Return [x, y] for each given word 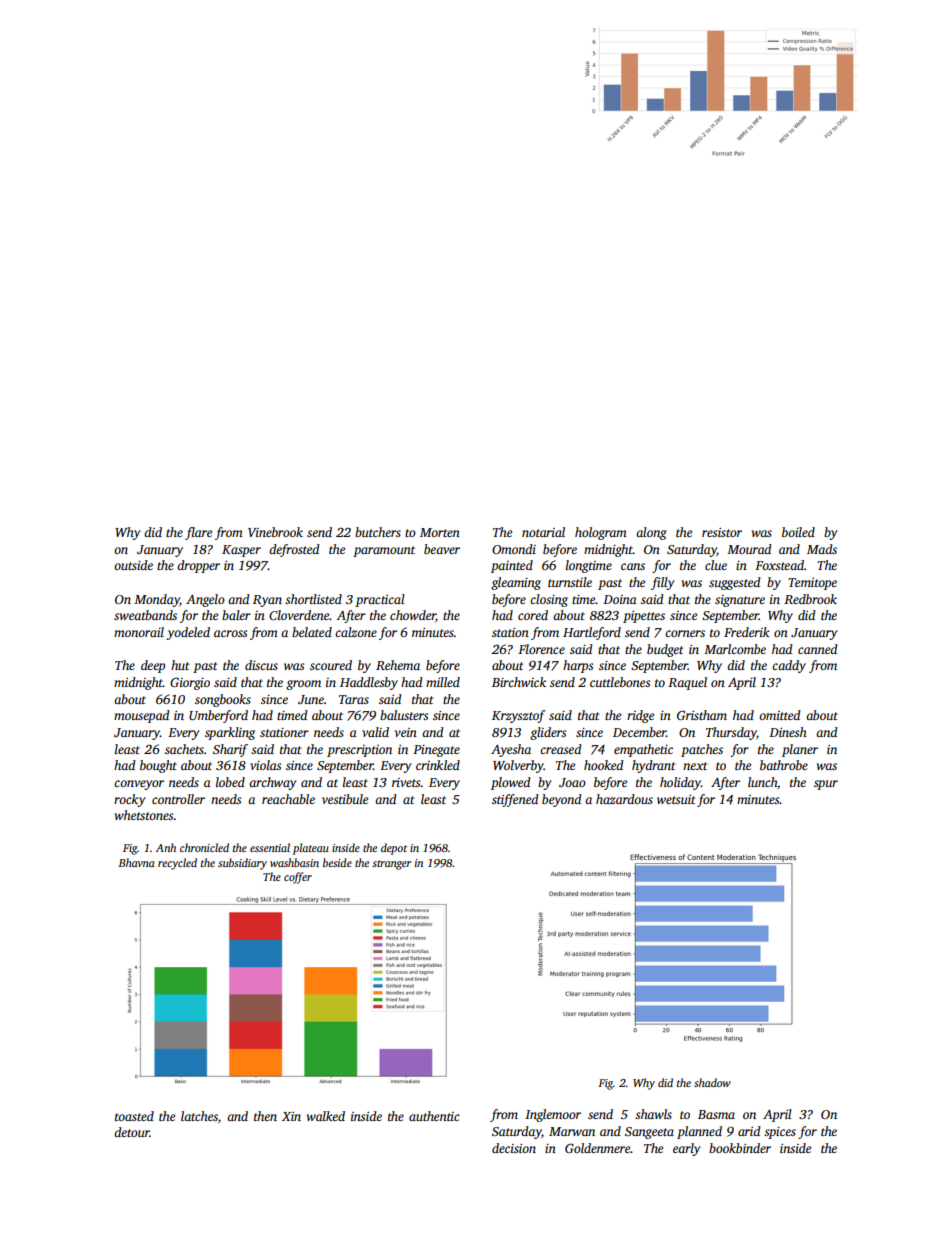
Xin [291, 1116]
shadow [712, 1082]
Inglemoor [553, 1115]
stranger [391, 865]
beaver [442, 549]
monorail [139, 632]
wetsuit [676, 799]
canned [818, 649]
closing [549, 600]
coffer [298, 878]
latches [199, 1116]
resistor [722, 532]
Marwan [572, 1131]
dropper [198, 566]
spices [780, 1133]
